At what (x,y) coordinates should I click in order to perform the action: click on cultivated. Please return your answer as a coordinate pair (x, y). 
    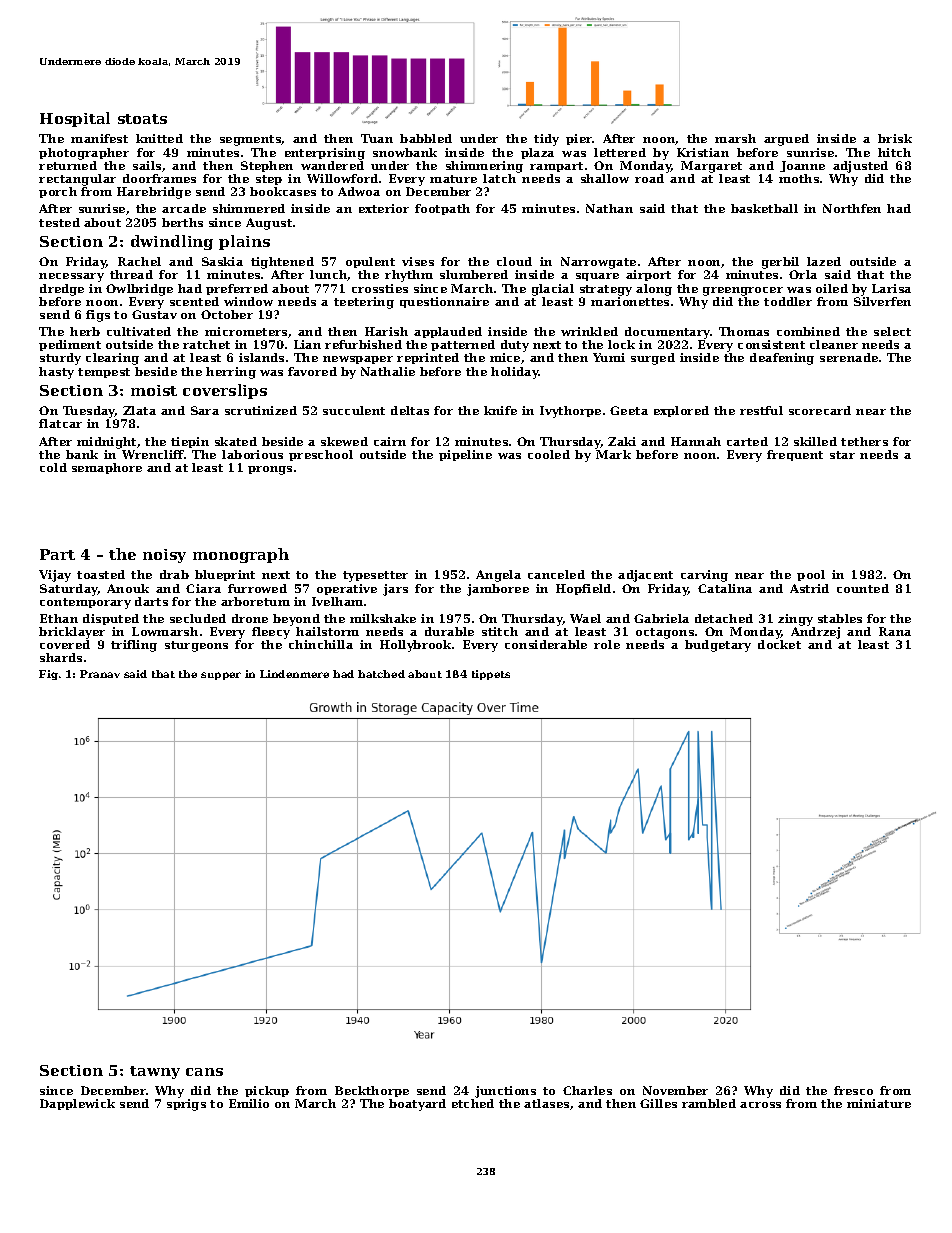
    Looking at the image, I should click on (139, 331).
